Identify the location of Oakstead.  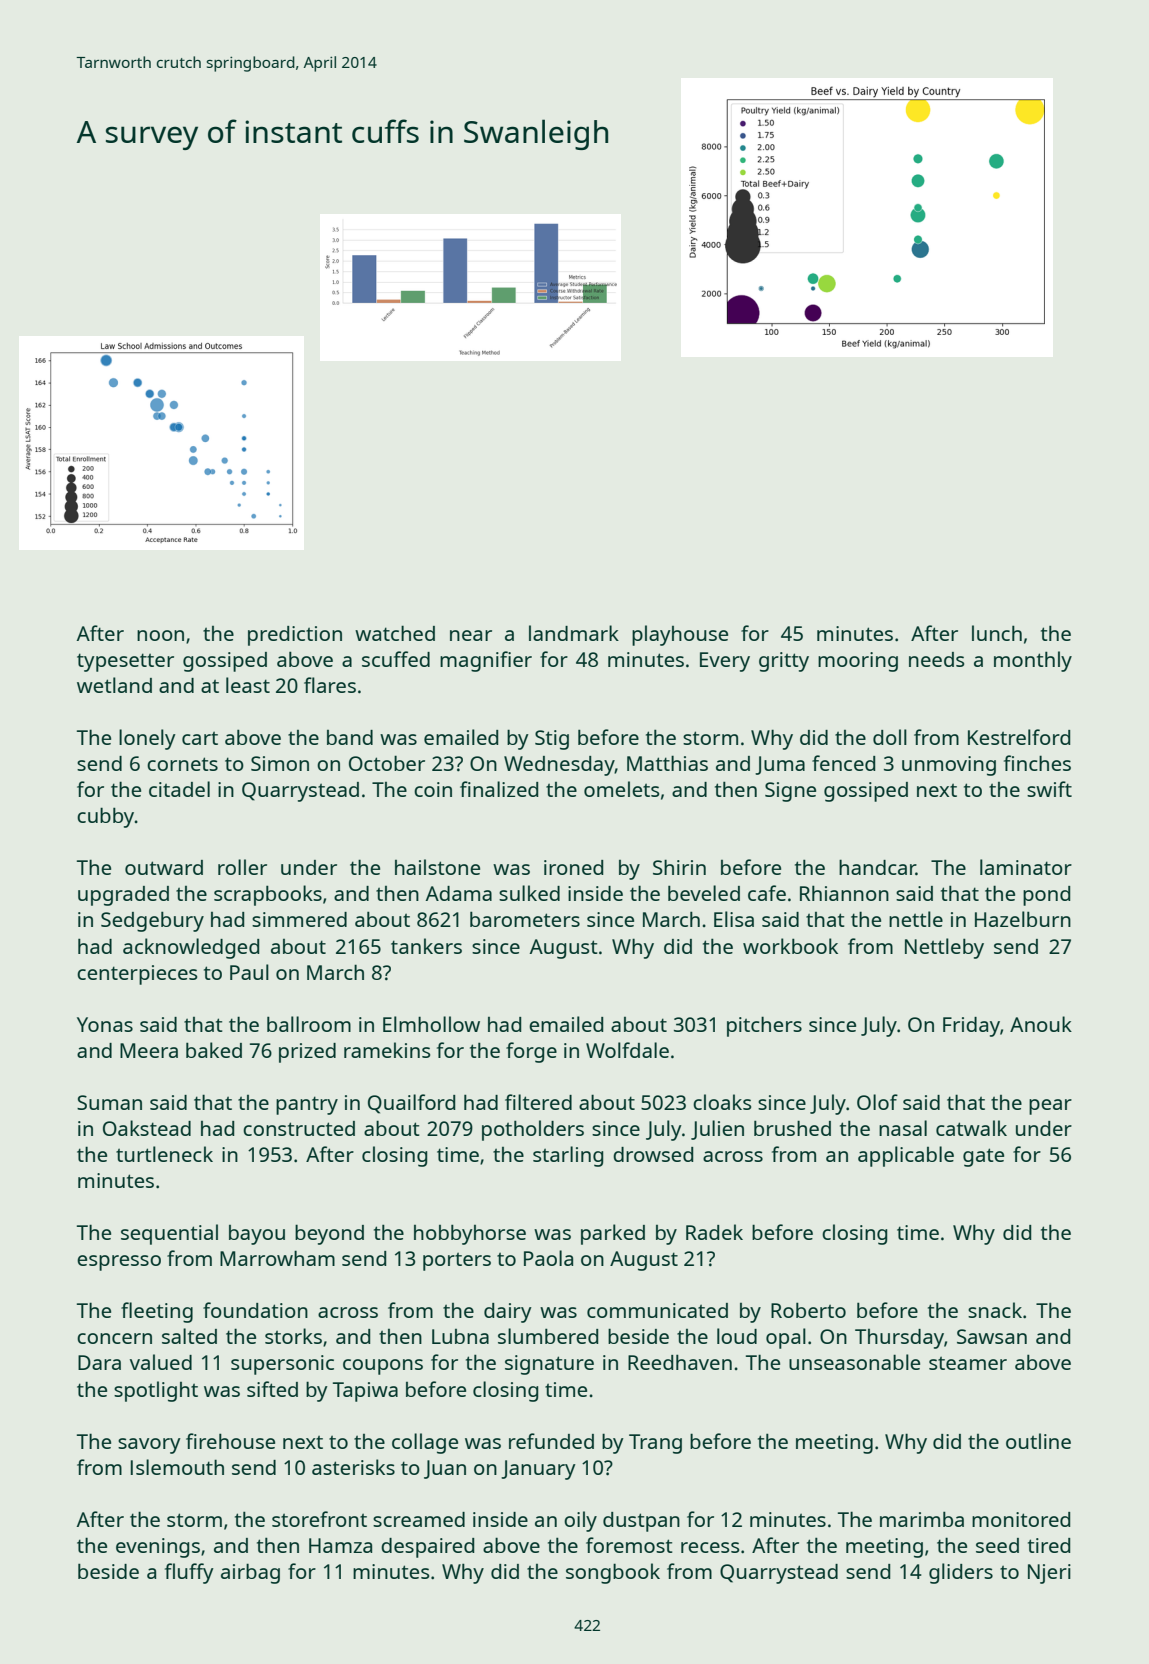
(147, 1128).
